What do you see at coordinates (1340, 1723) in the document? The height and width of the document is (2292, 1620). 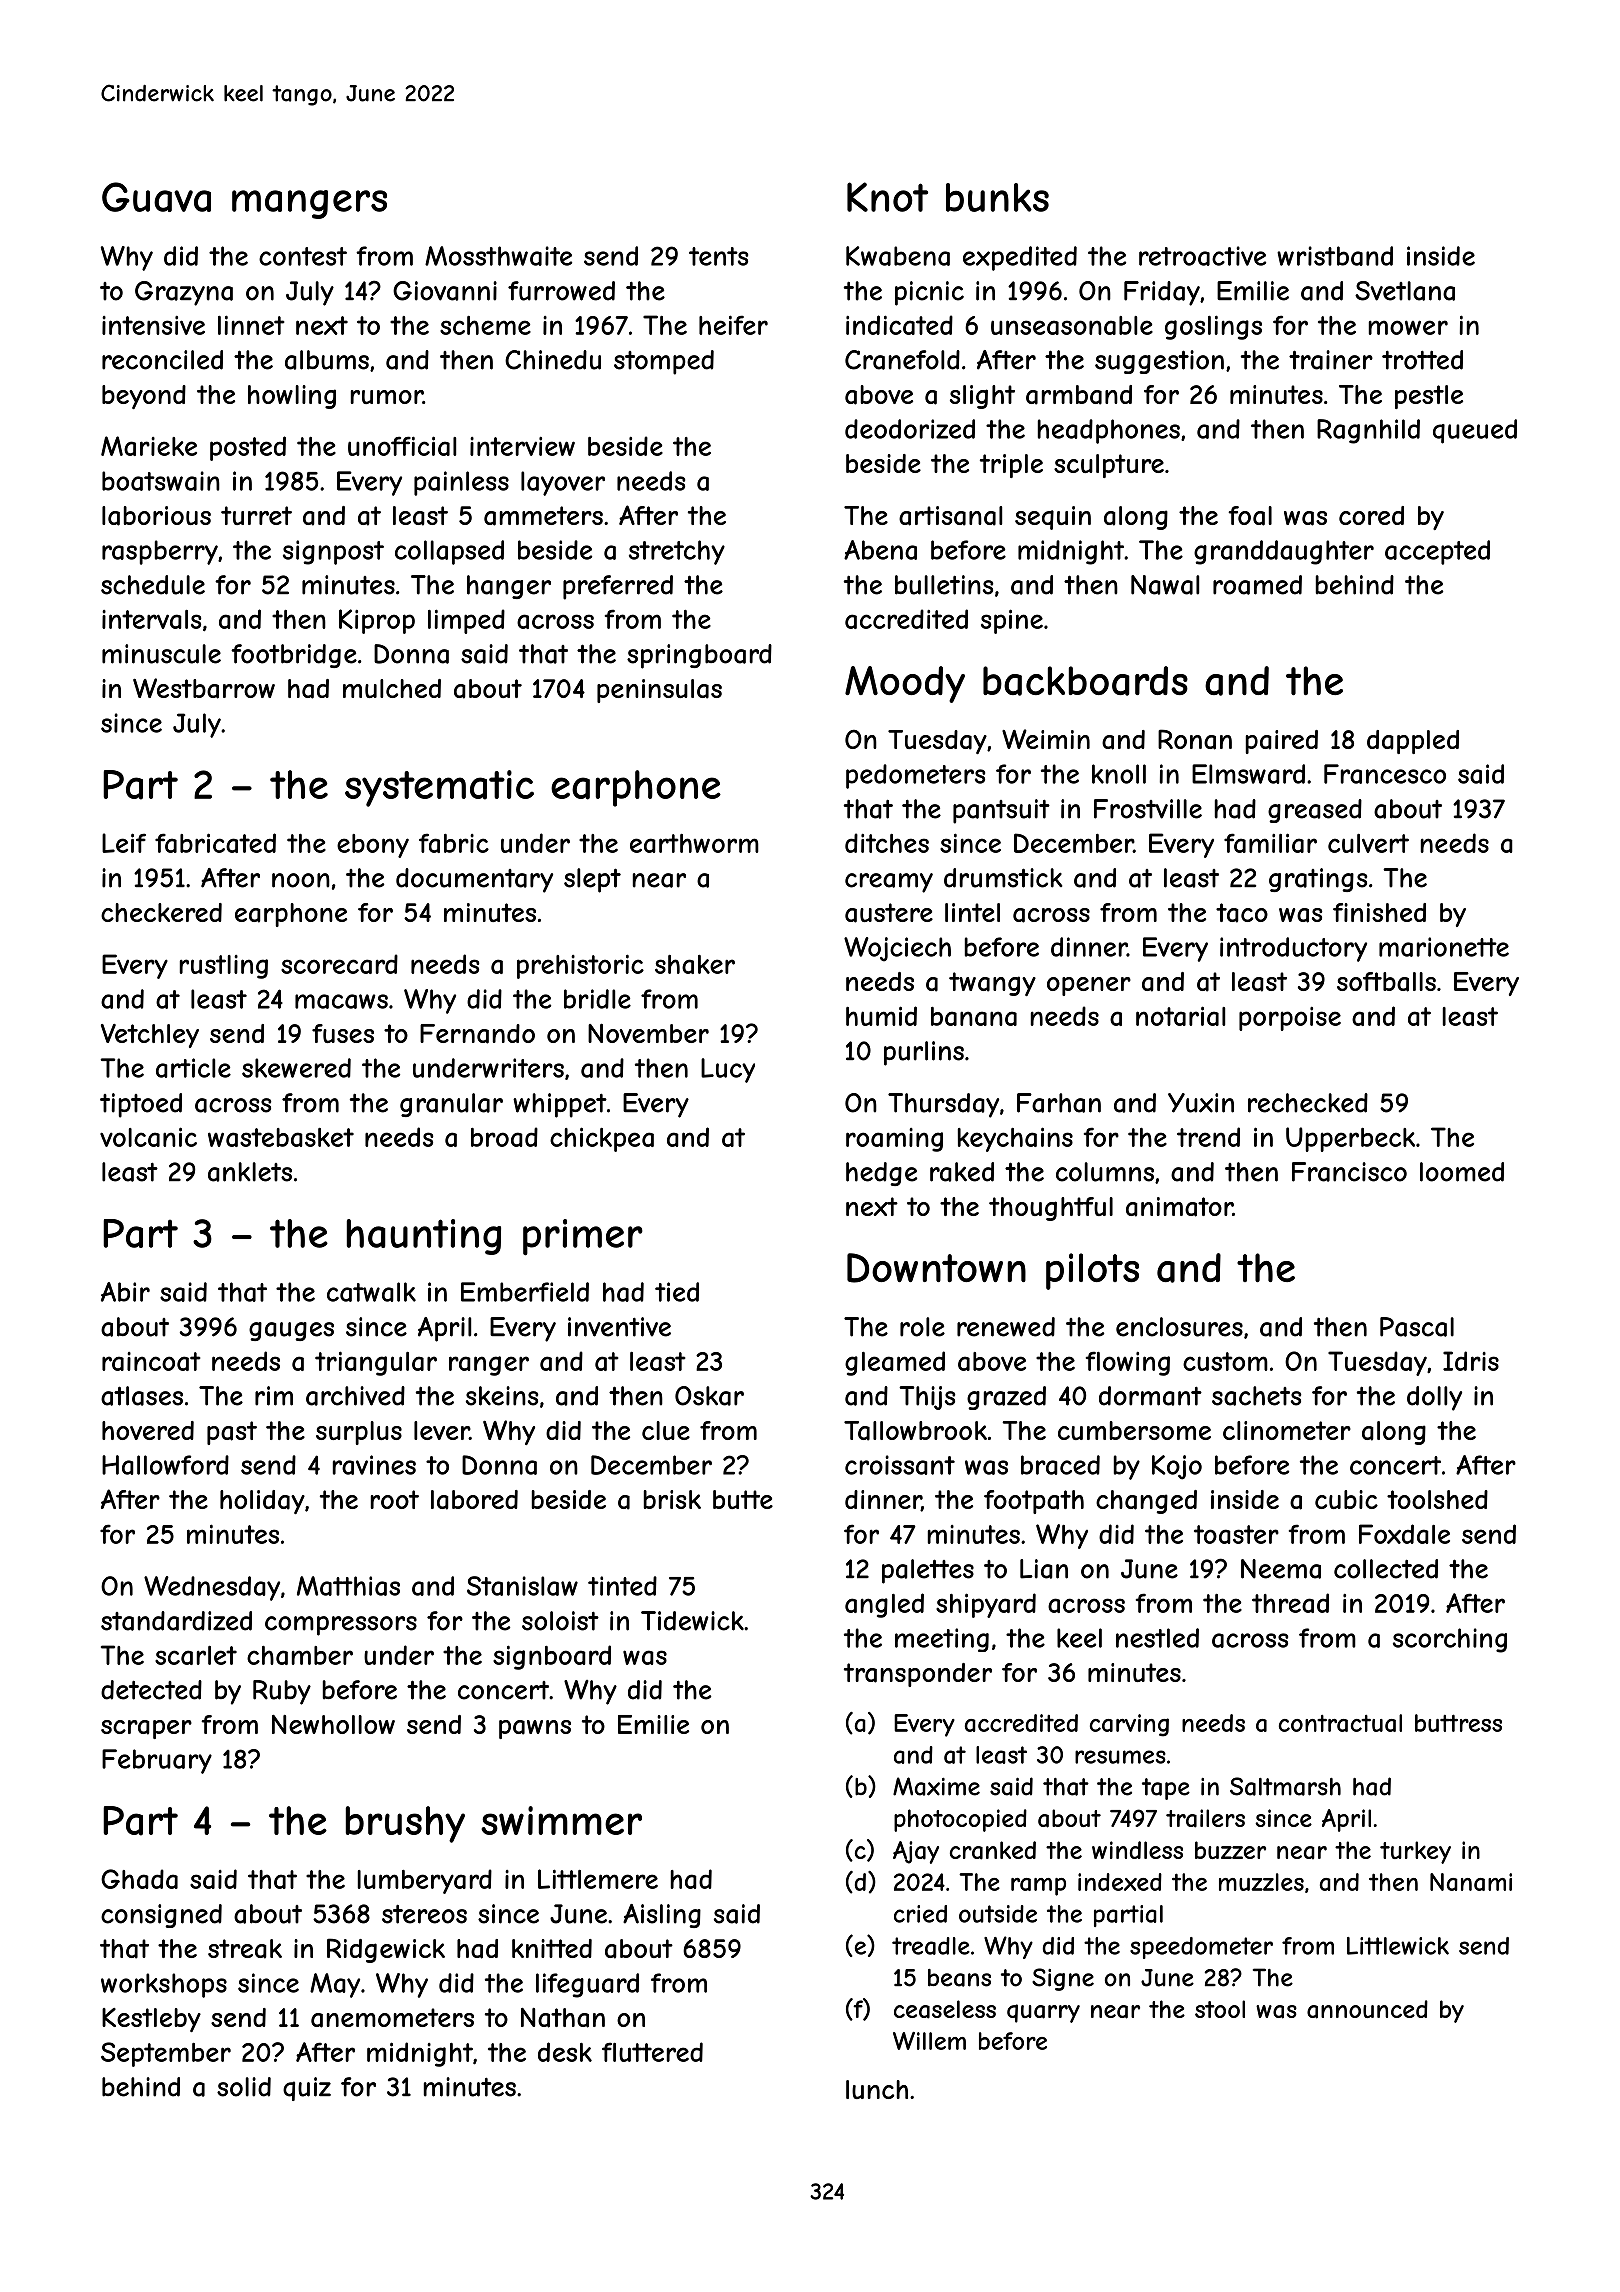 I see `contractual` at bounding box center [1340, 1723].
